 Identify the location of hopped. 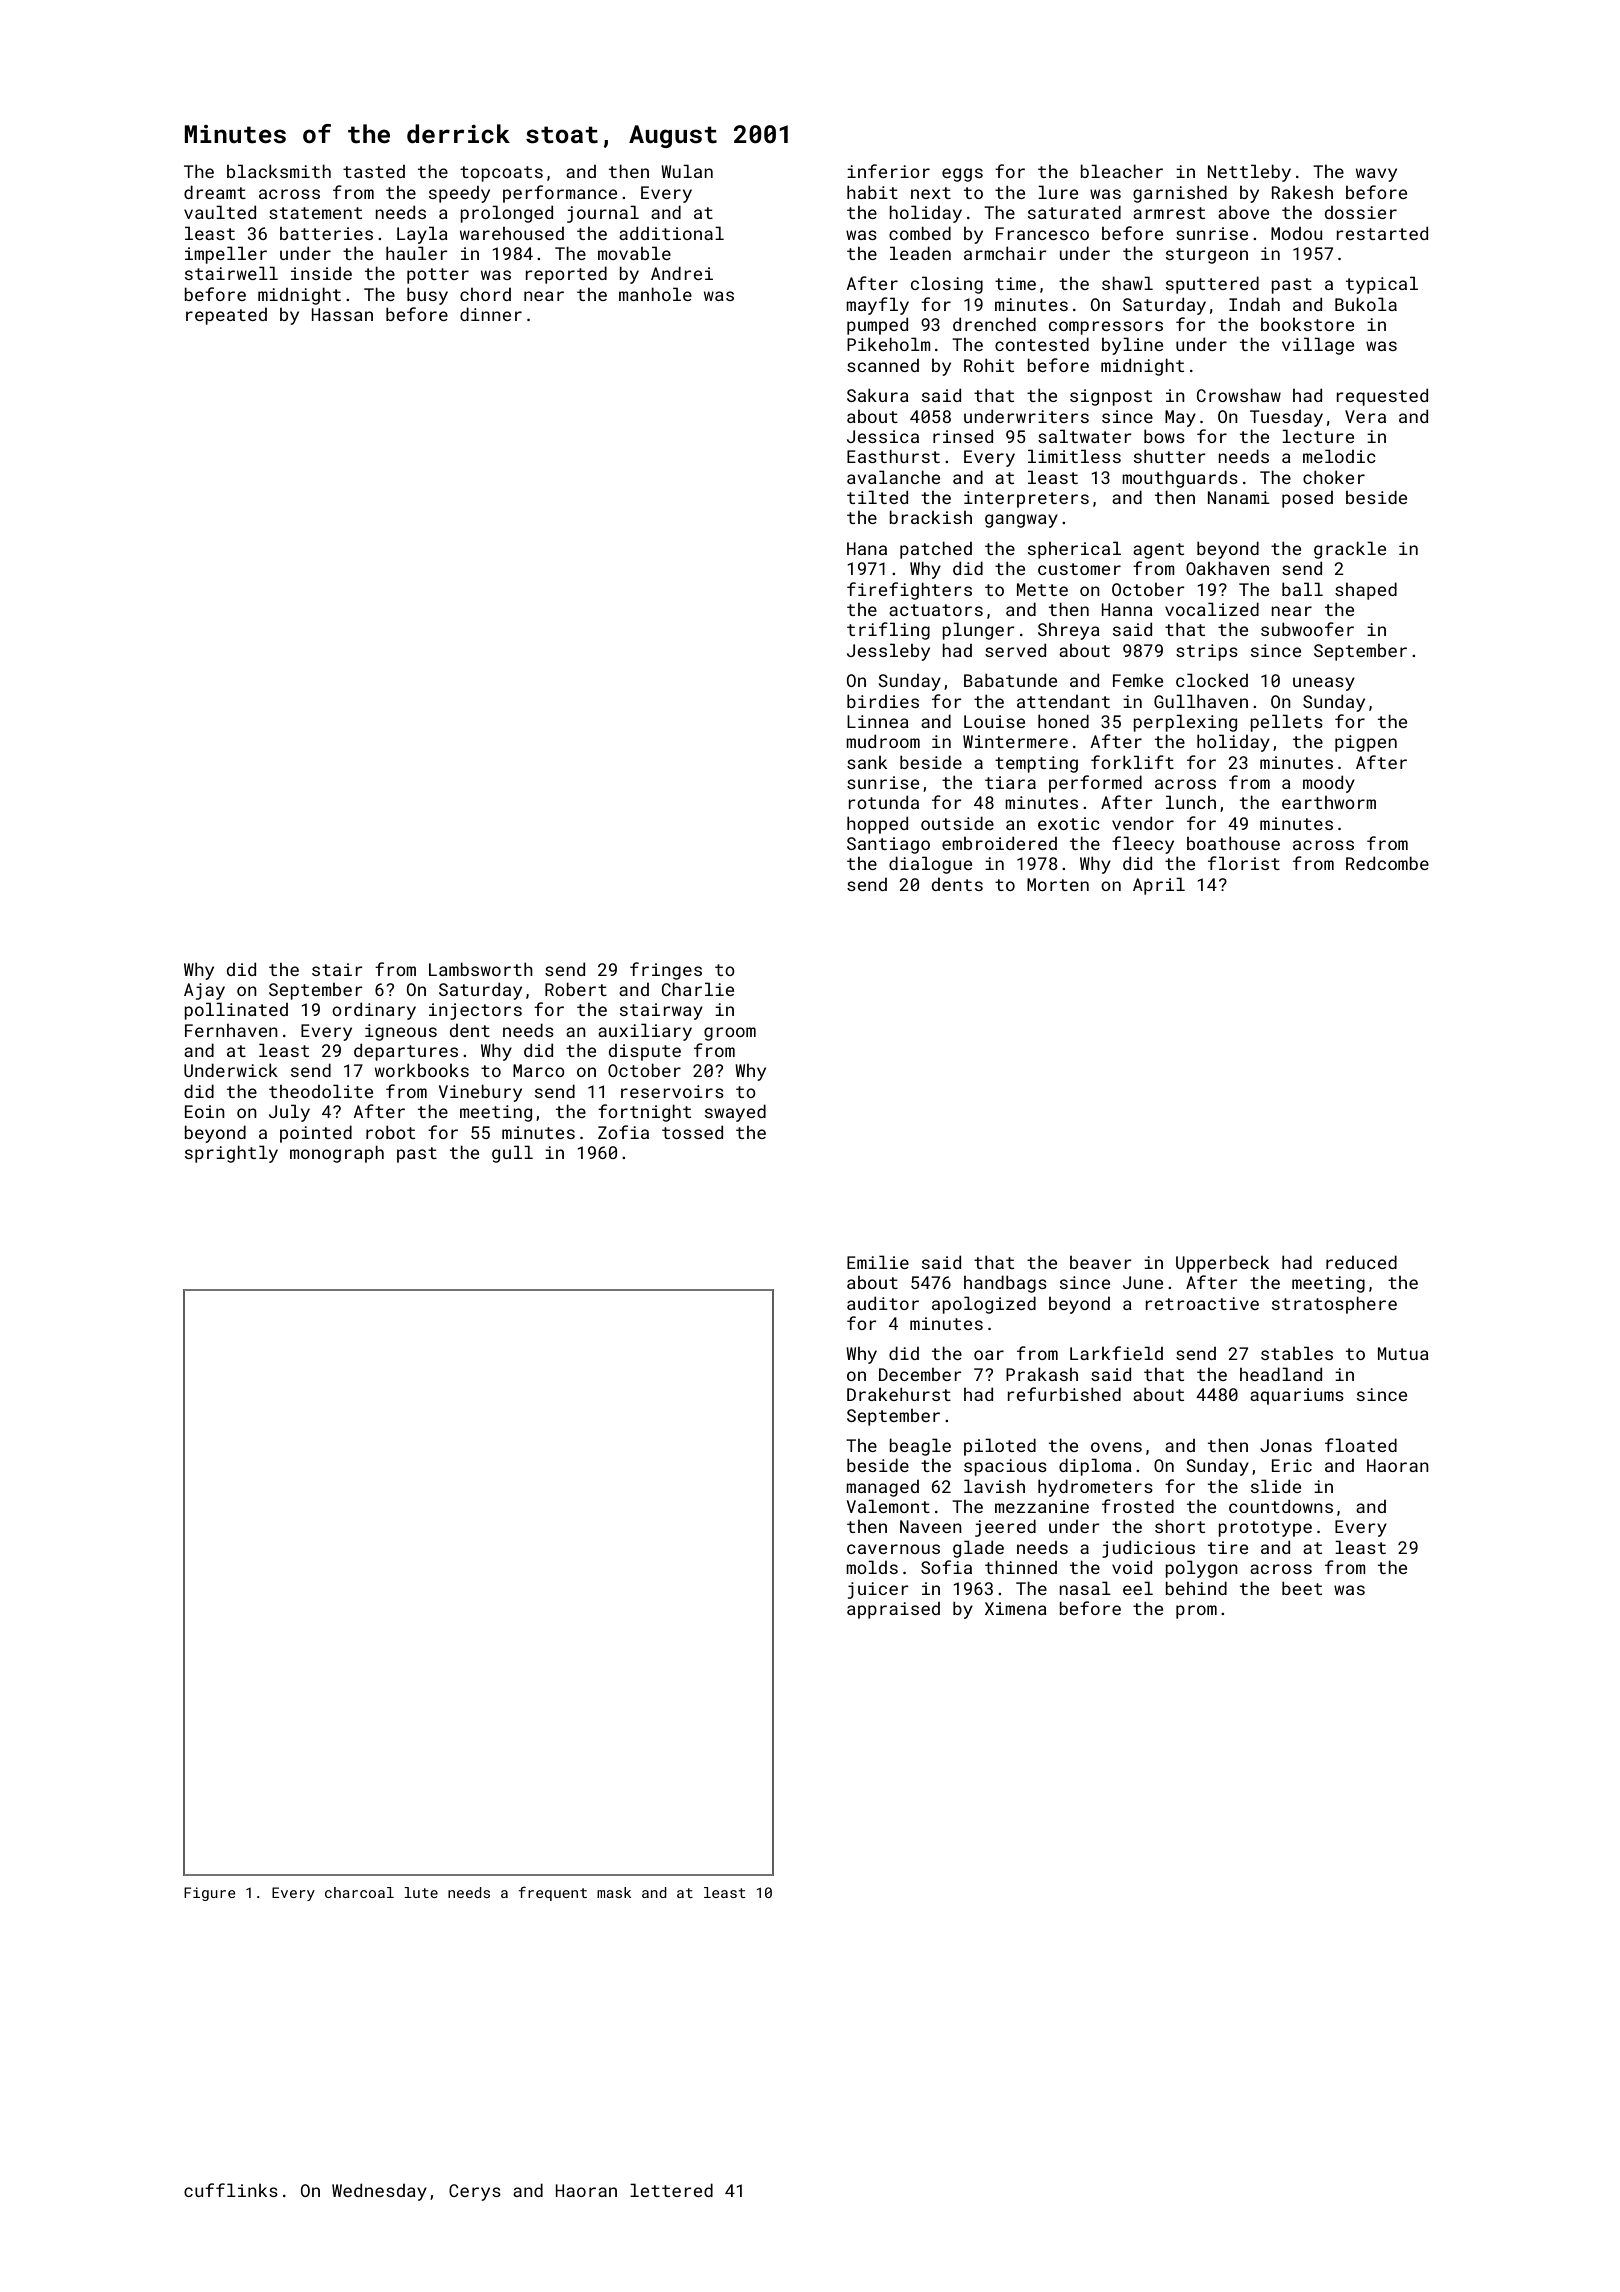
(877, 825).
